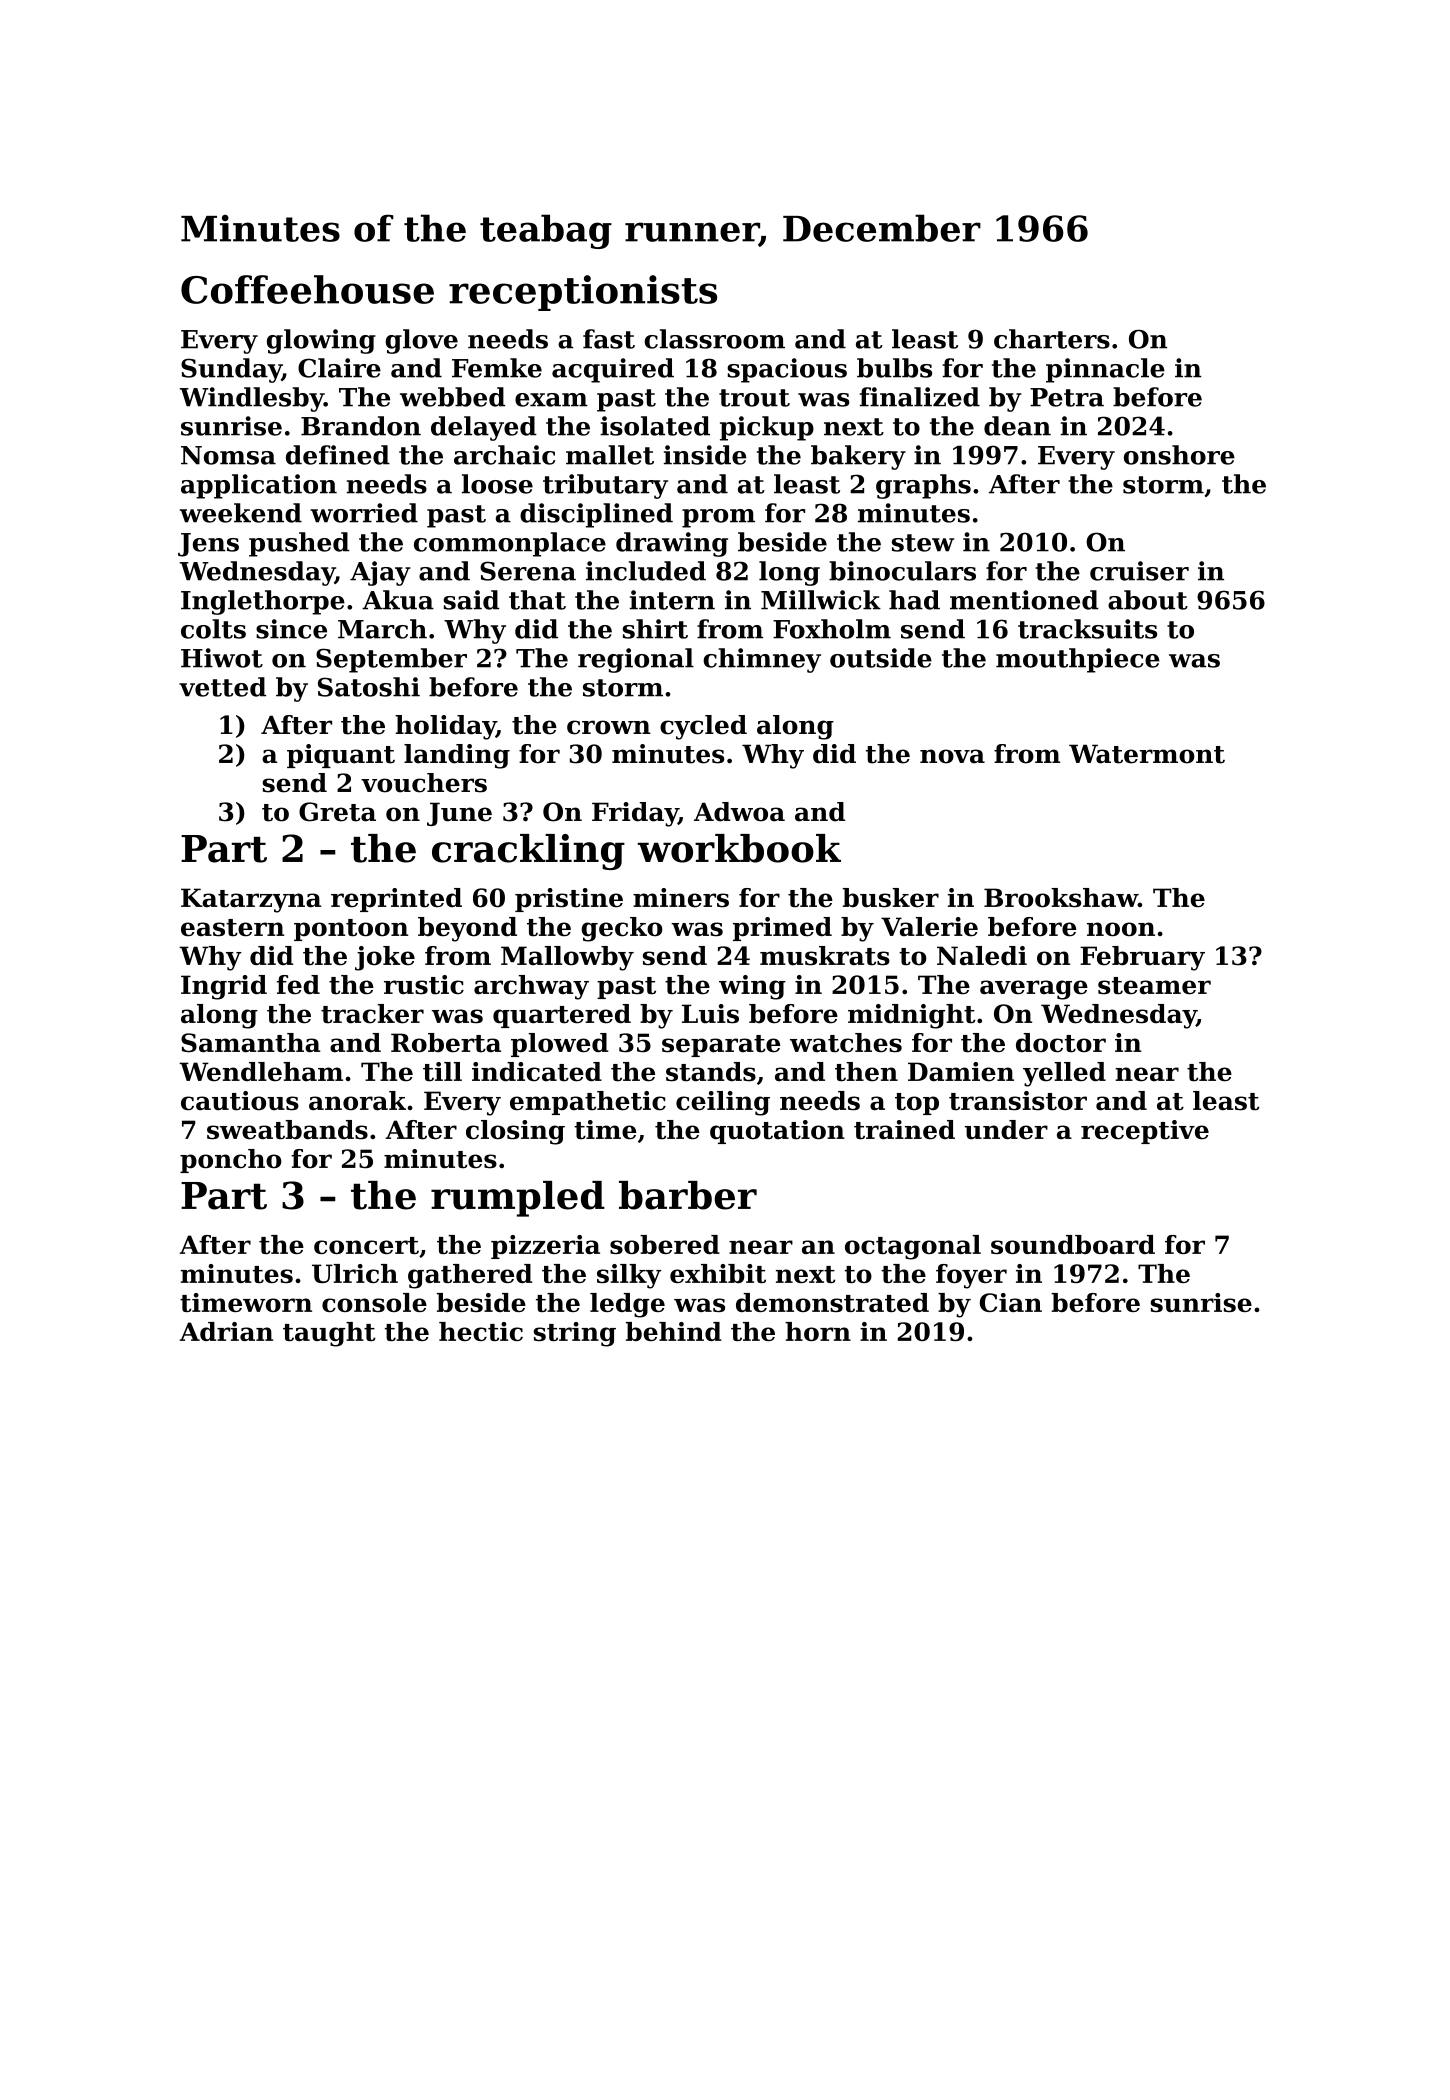 The width and height of the page is (1450, 2100). I want to click on Coffeehouse, so click(307, 289).
